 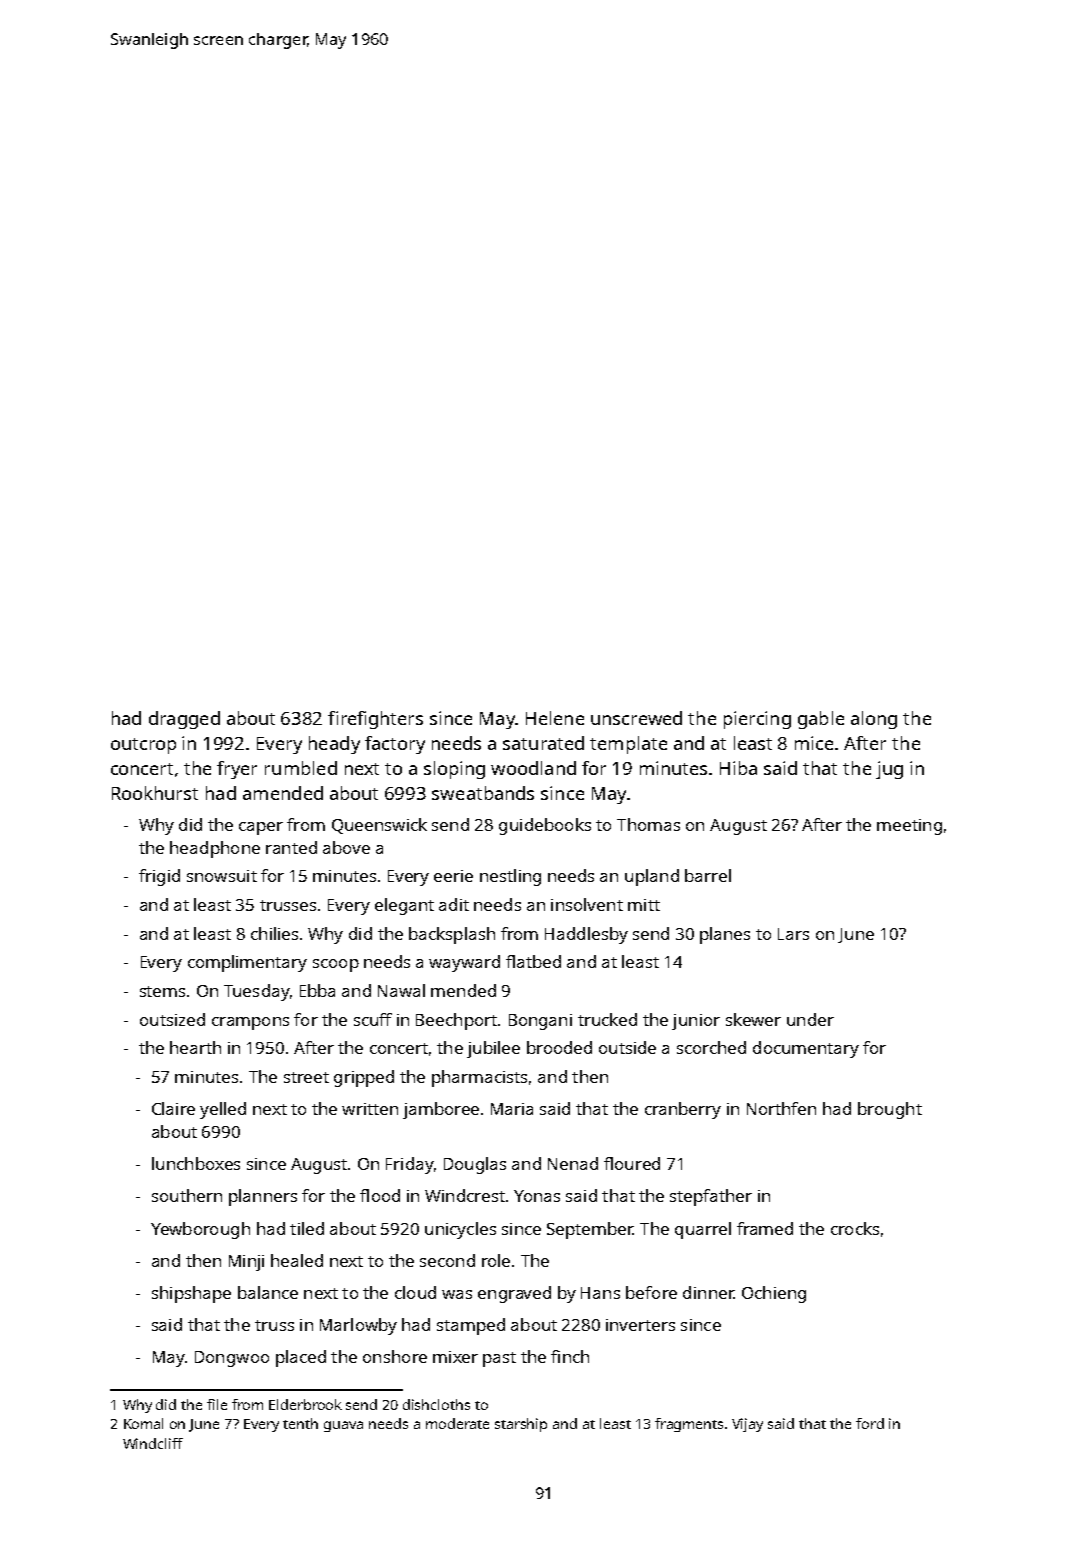 What do you see at coordinates (184, 720) in the image?
I see `dragged` at bounding box center [184, 720].
